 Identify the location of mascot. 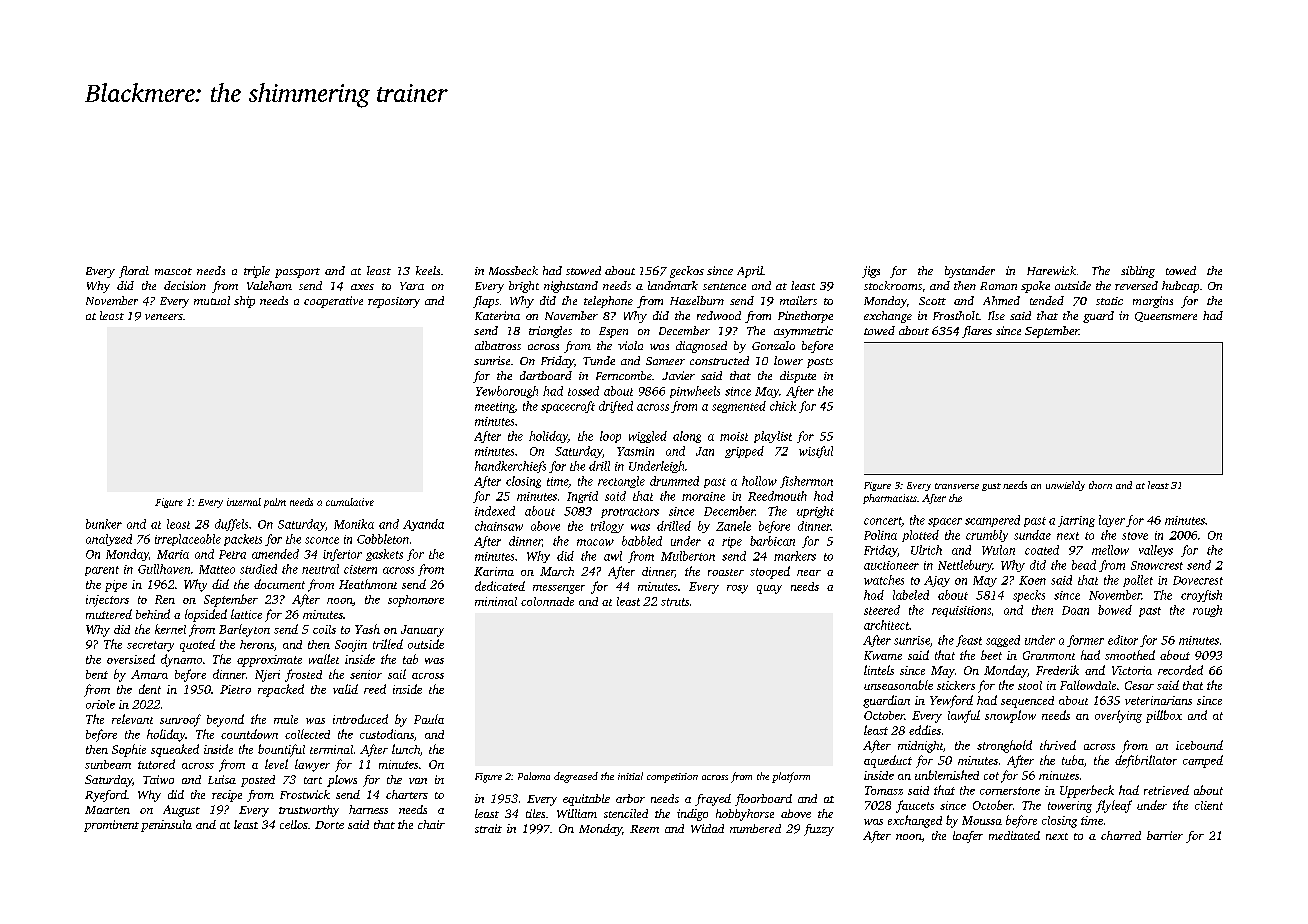
(173, 271).
